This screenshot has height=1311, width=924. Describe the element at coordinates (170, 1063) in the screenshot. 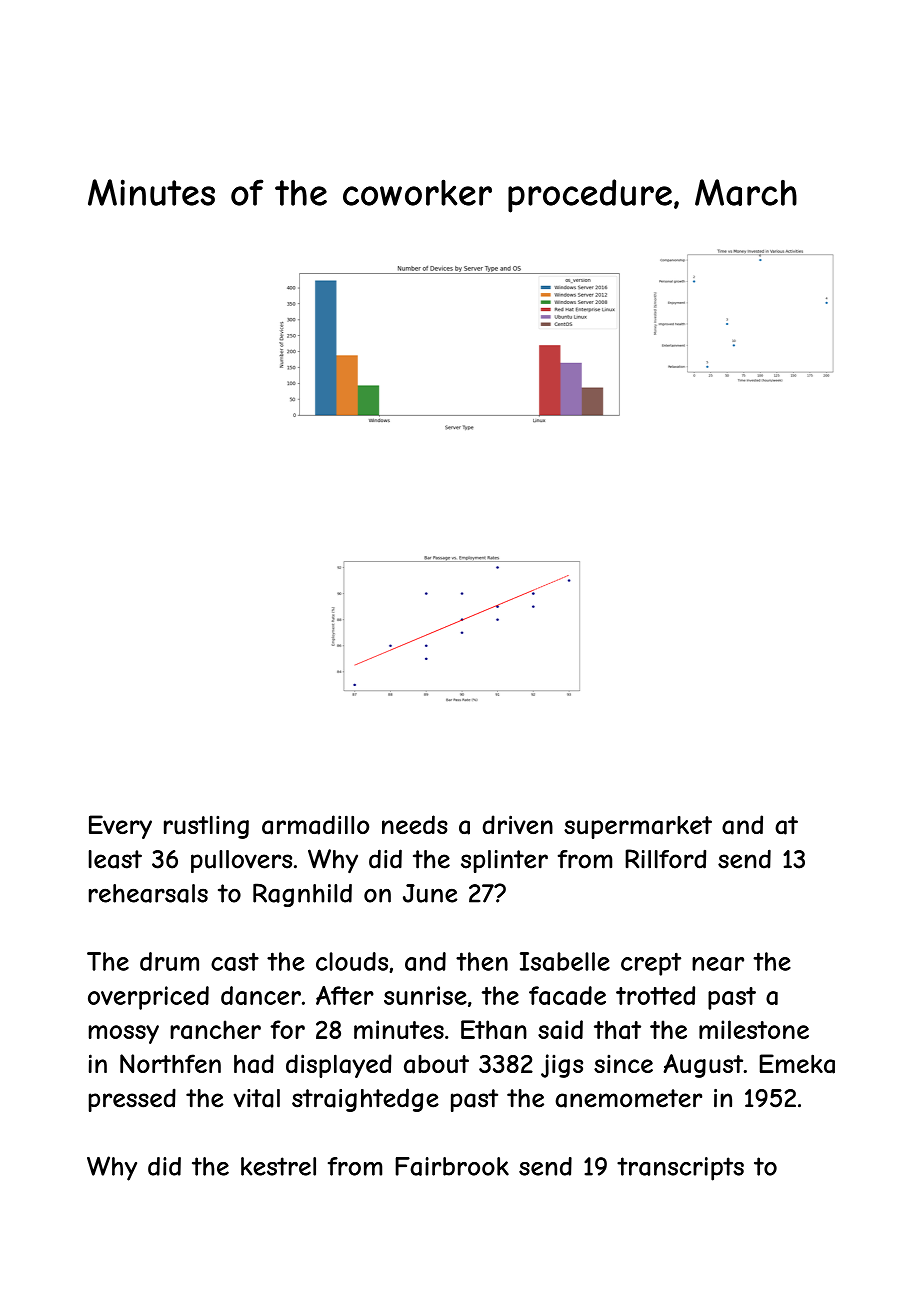

I see `Northfen` at that location.
